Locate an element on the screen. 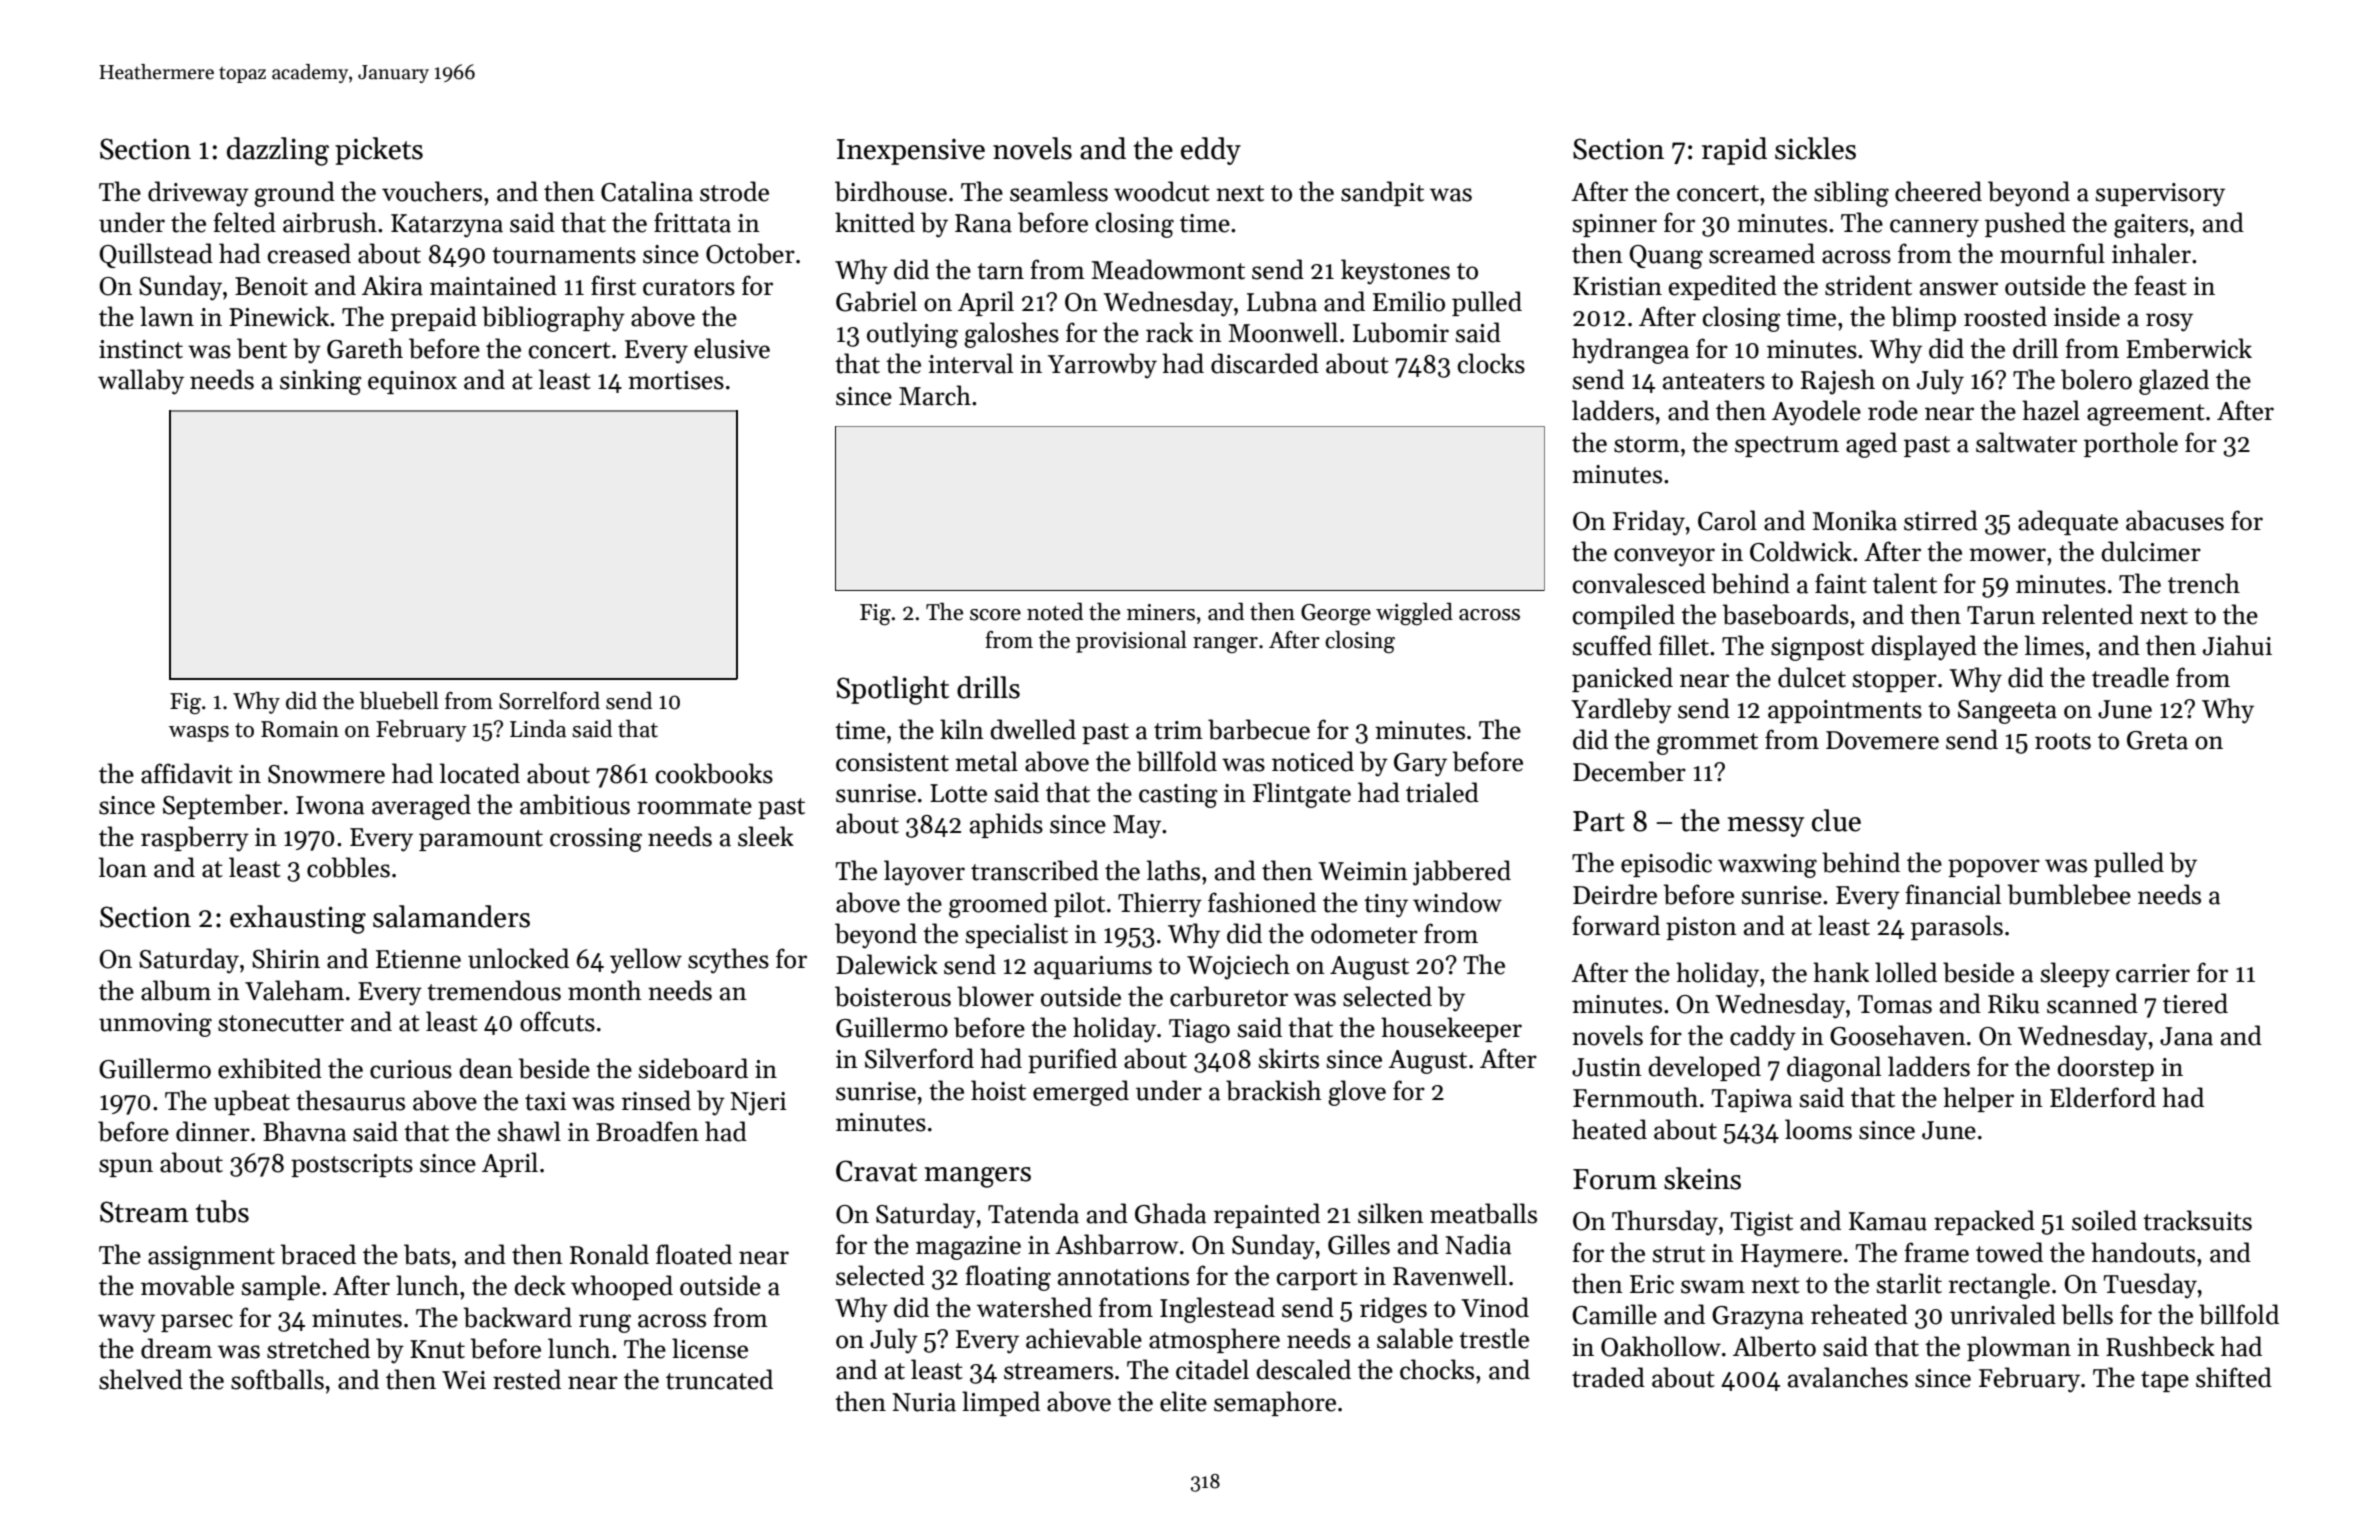 This screenshot has width=2380, height=1540. pickets is located at coordinates (379, 151).
